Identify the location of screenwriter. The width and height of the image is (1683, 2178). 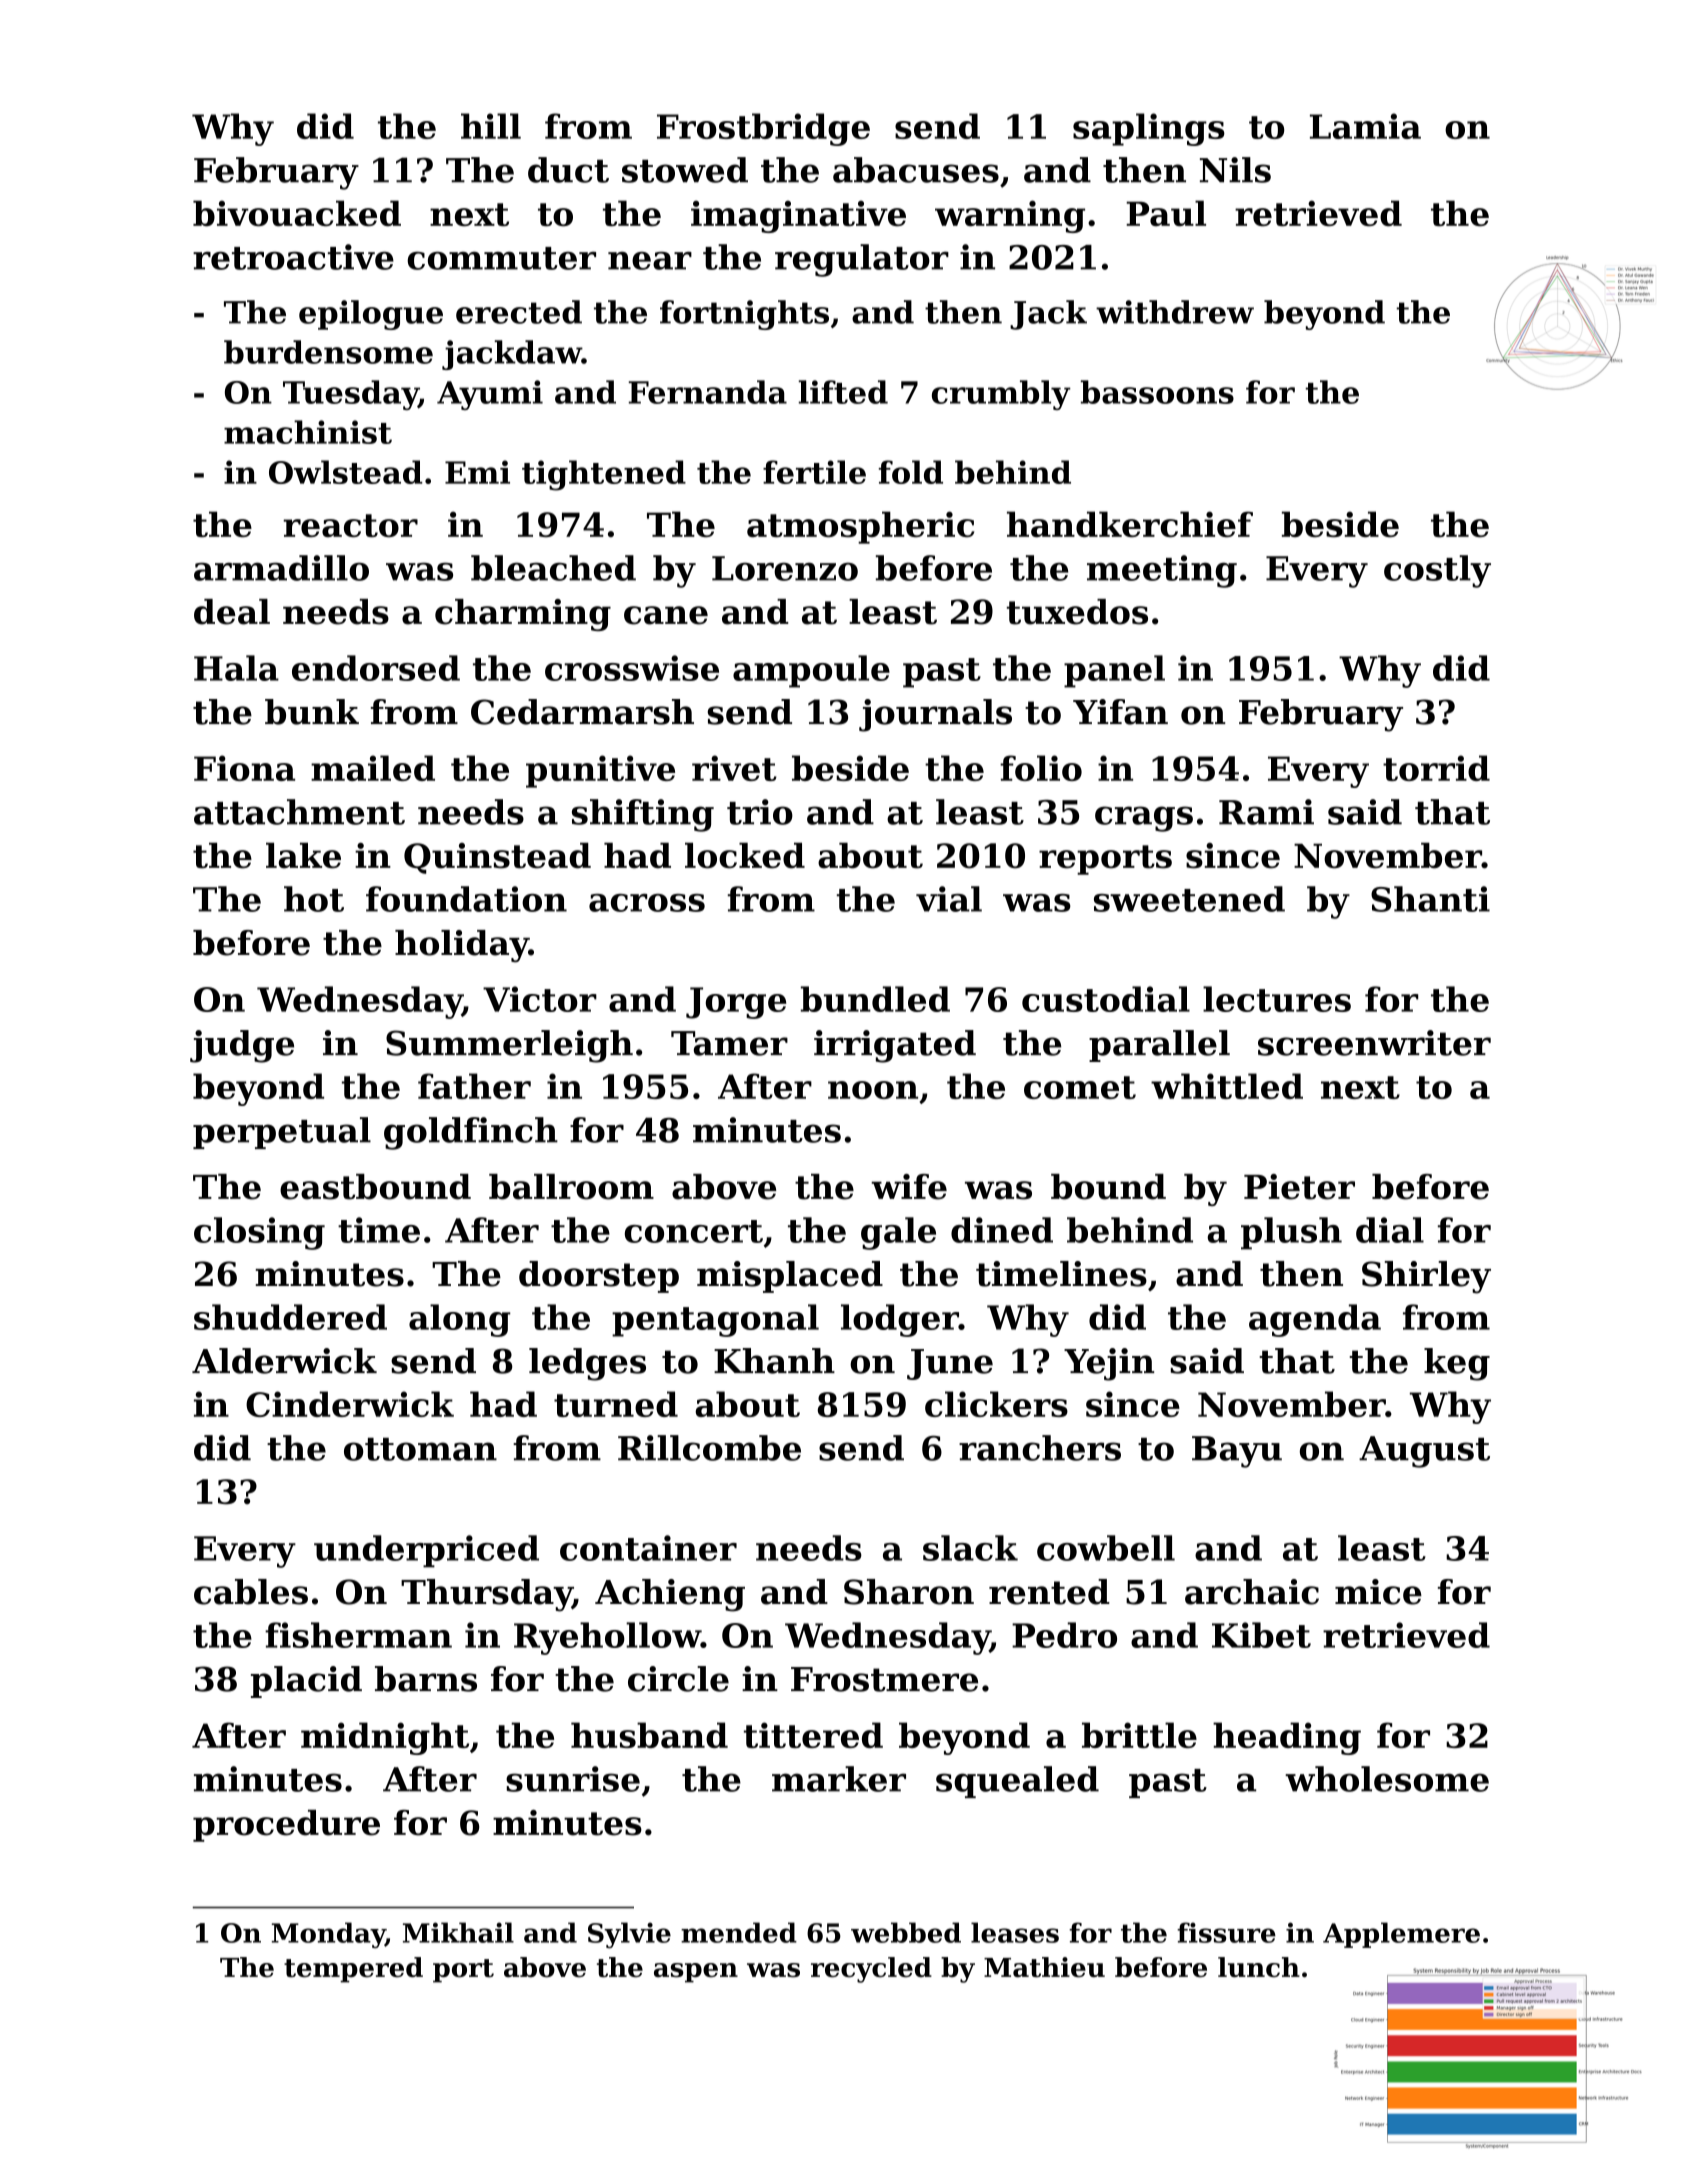
(1374, 1043).
